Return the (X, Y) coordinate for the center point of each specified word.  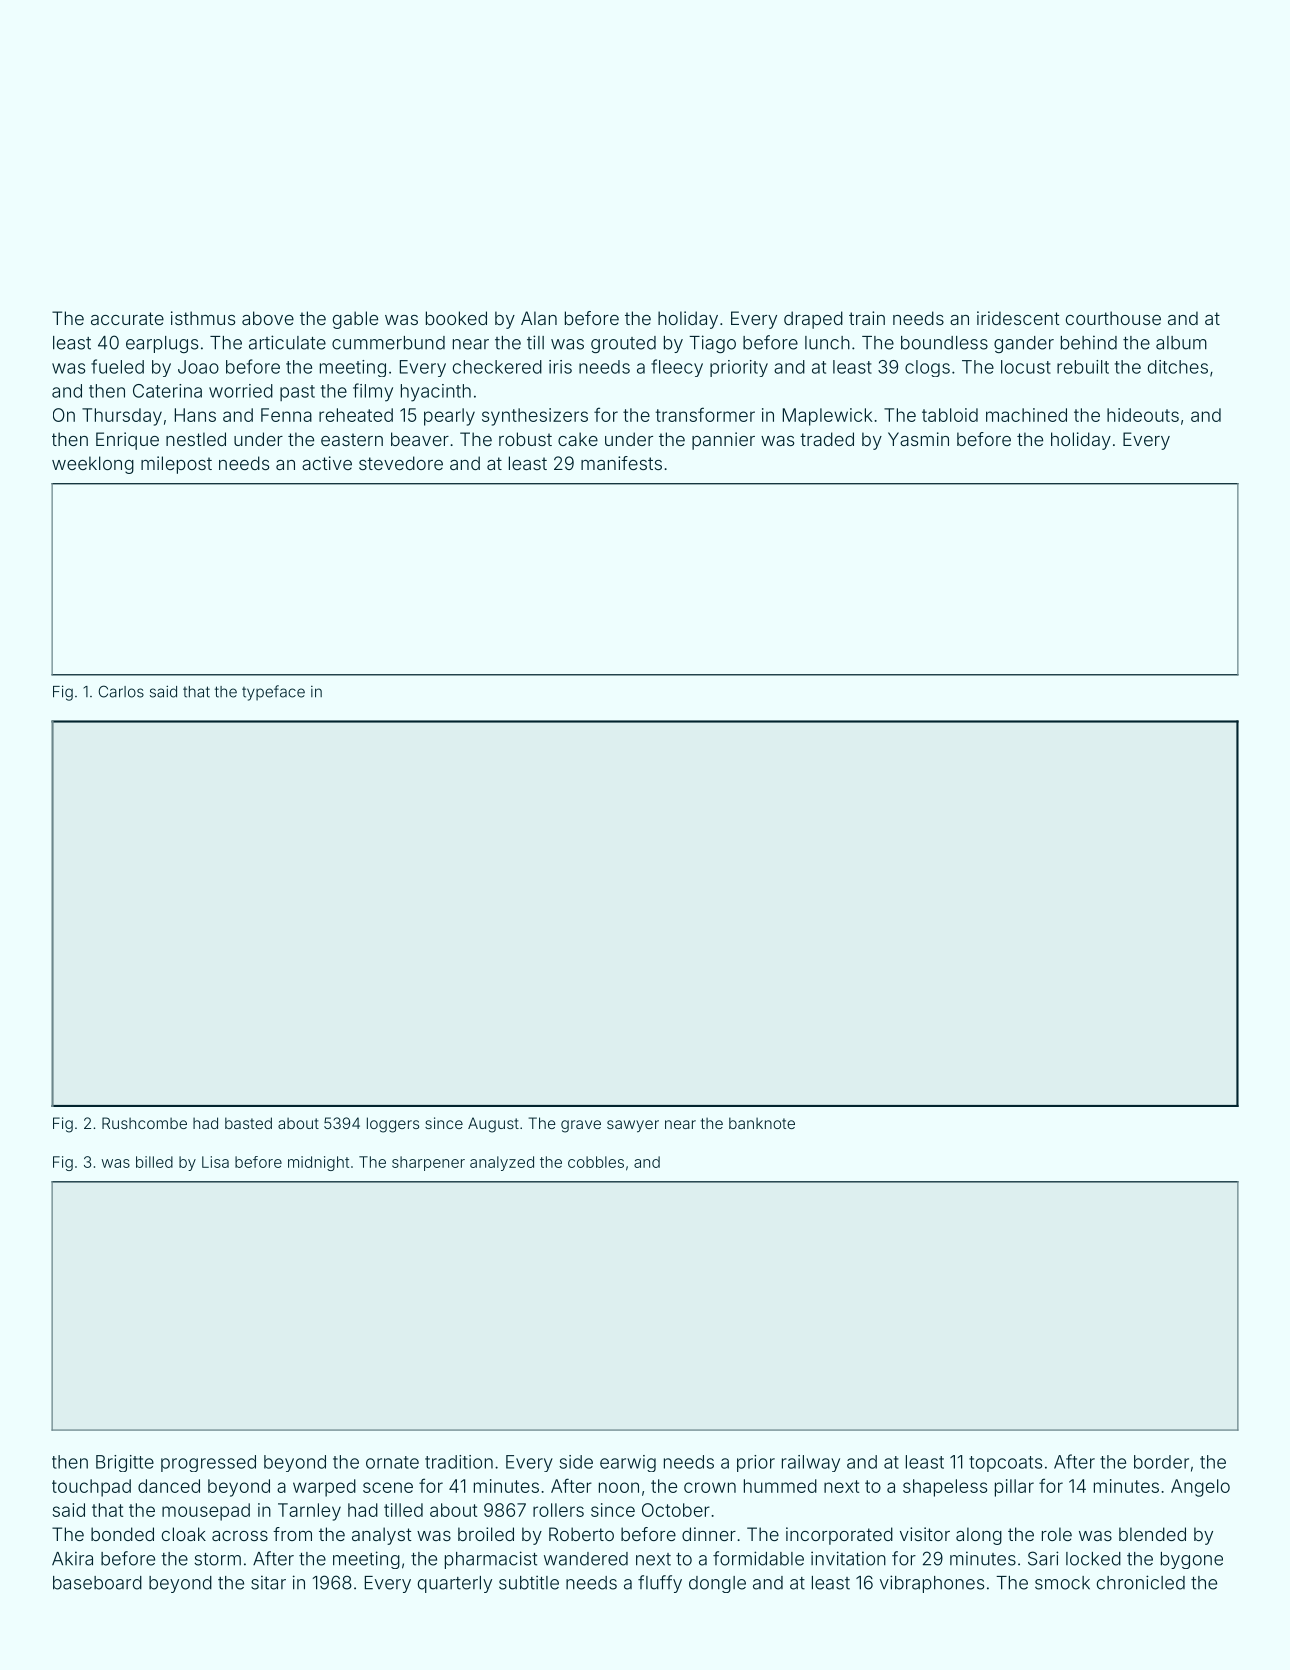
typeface (273, 693)
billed (154, 1162)
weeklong (93, 465)
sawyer (633, 1126)
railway (811, 1463)
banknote (762, 1123)
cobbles (596, 1162)
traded (827, 439)
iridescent (1018, 318)
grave (581, 1126)
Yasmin (918, 439)
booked (456, 318)
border (1161, 1462)
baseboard (97, 1583)
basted (248, 1123)
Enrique (127, 441)
